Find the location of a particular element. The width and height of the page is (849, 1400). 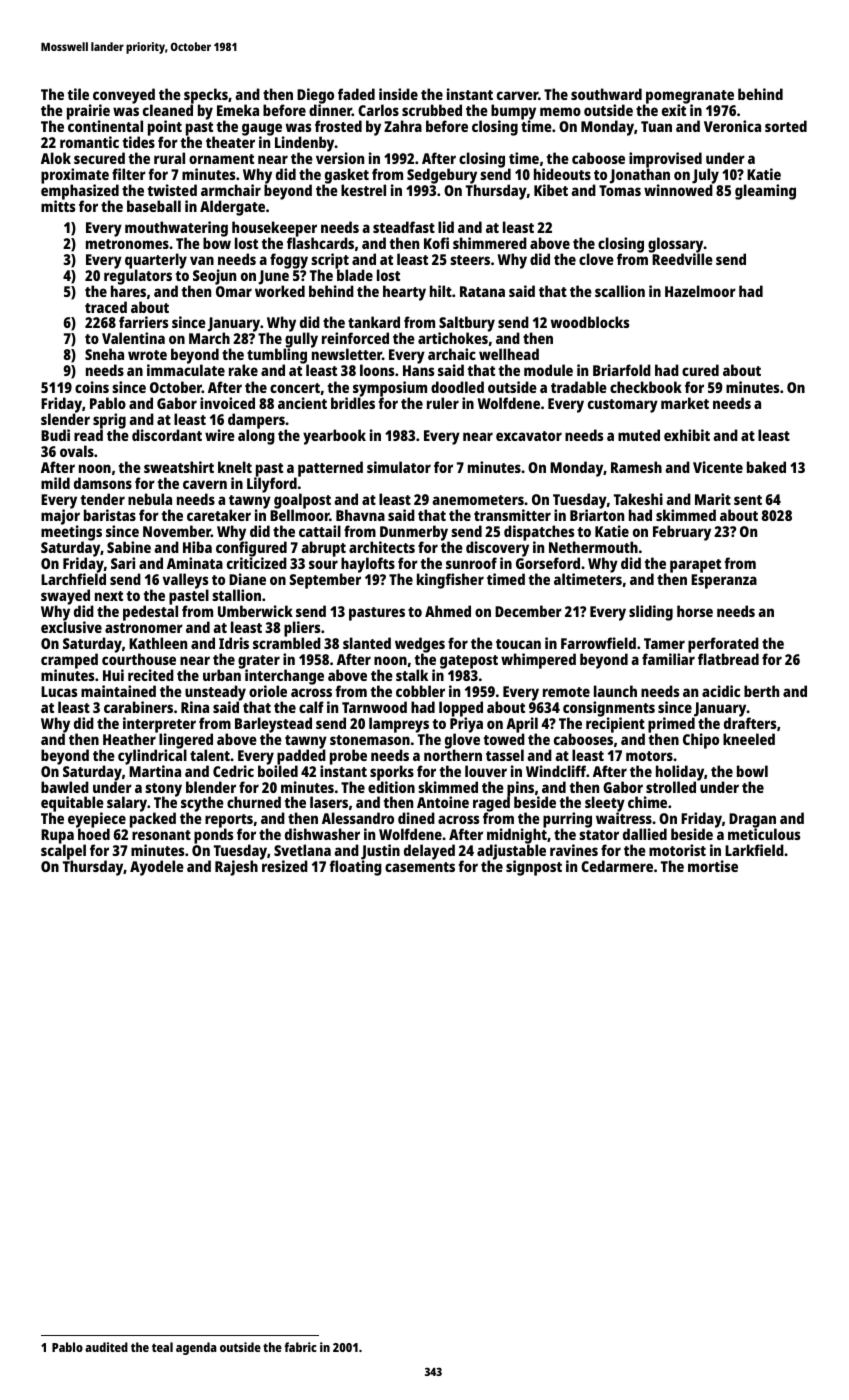

floating is located at coordinates (356, 868).
